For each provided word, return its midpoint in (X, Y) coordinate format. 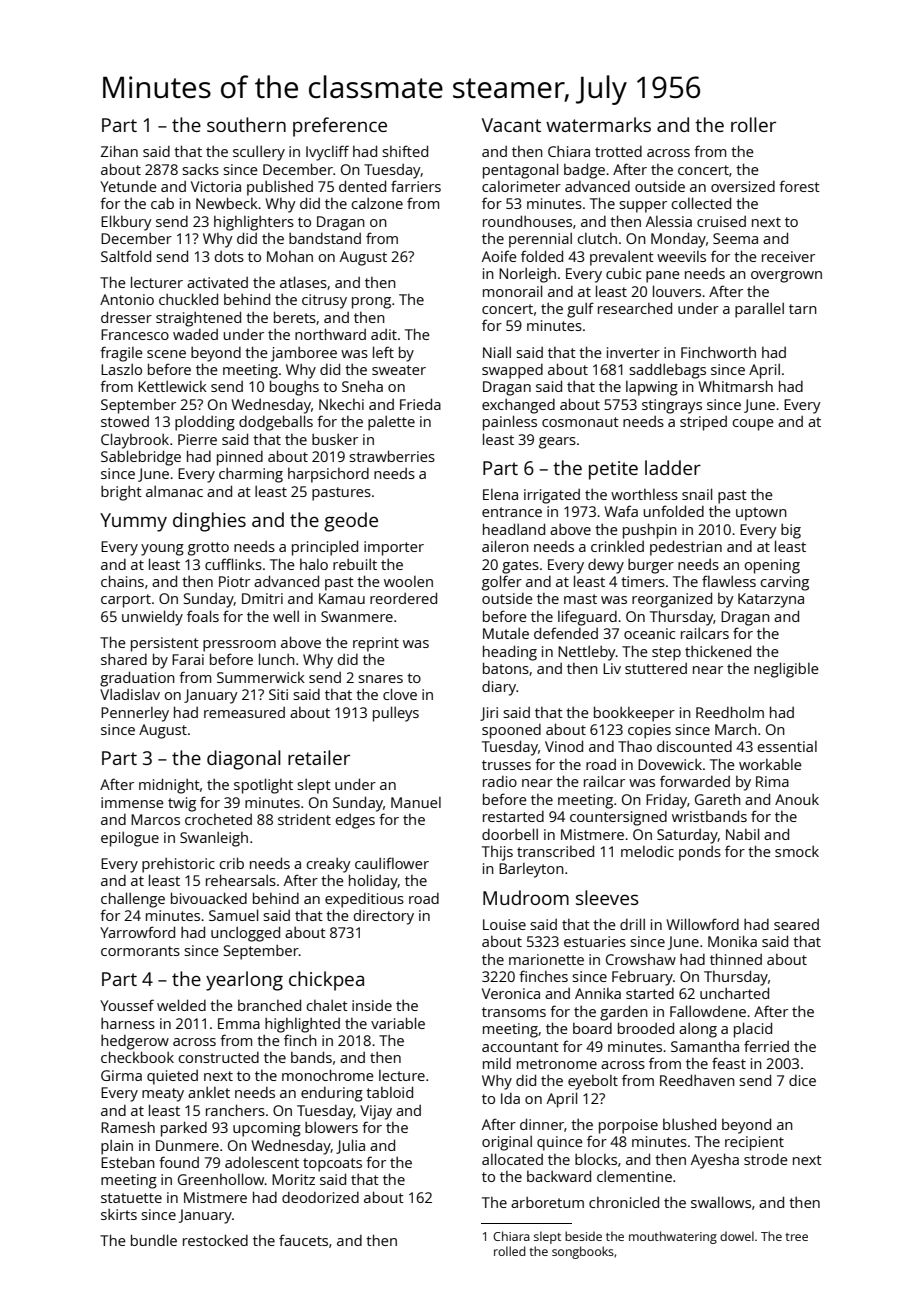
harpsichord (328, 475)
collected (701, 203)
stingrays (672, 406)
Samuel (233, 915)
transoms (514, 1012)
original (507, 1143)
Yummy (133, 522)
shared (124, 659)
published (280, 188)
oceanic (649, 633)
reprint (376, 644)
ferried (766, 1046)
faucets (303, 1240)
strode (766, 1159)
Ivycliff (327, 153)
